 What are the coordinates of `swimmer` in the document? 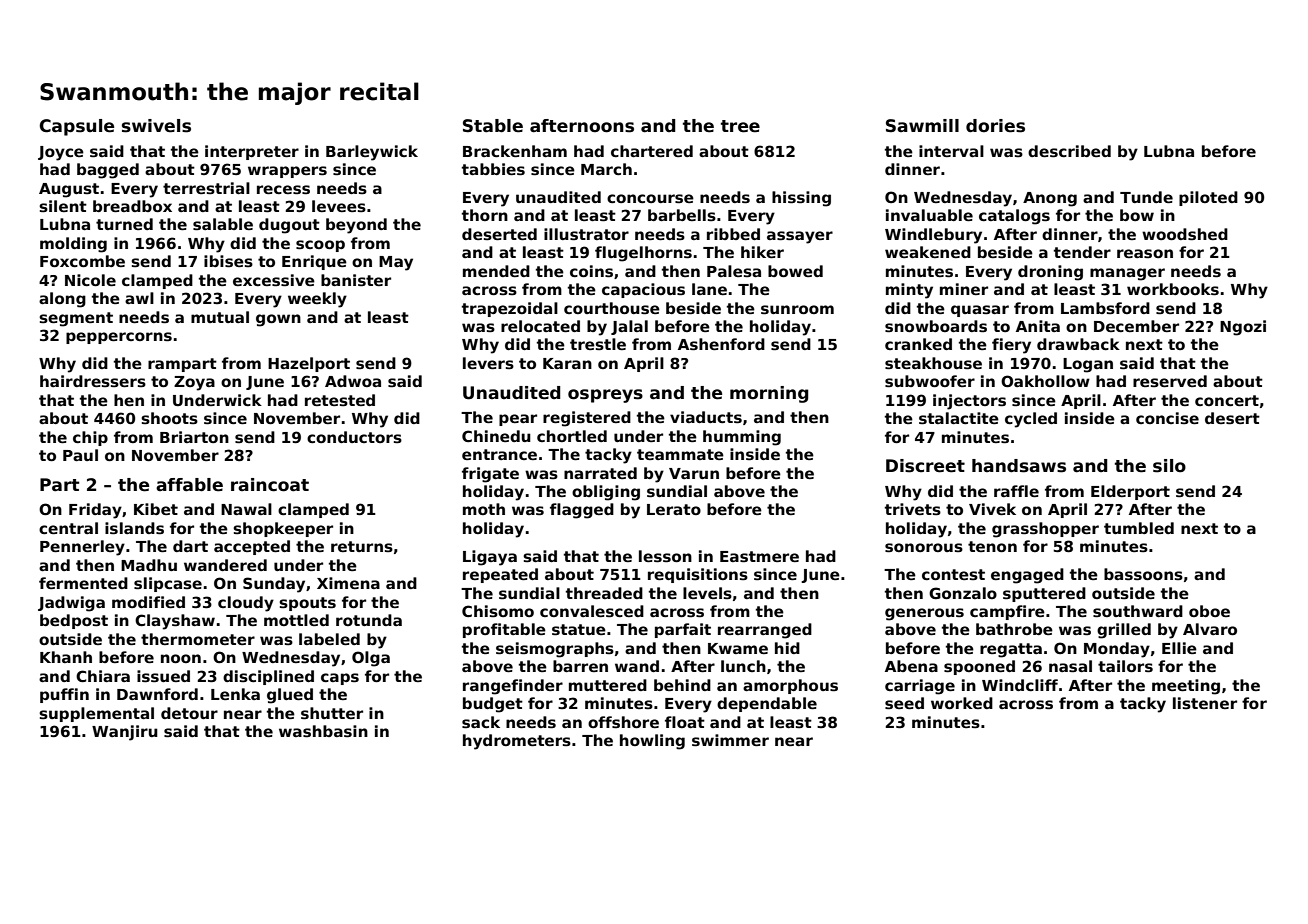 It's located at (730, 740).
